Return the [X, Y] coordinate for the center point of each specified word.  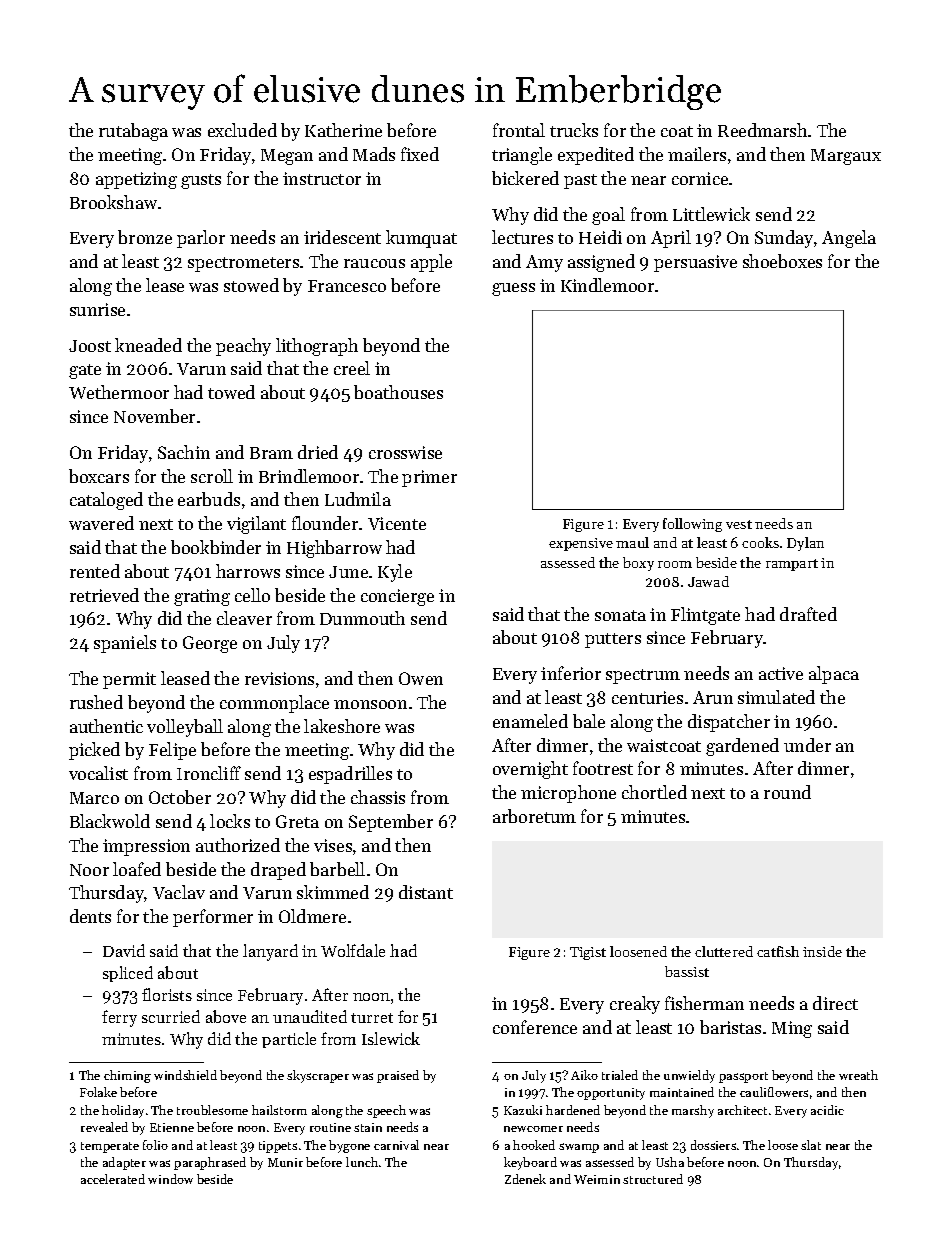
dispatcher [729, 723]
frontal [519, 130]
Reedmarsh [762, 130]
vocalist [98, 773]
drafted [808, 614]
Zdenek [525, 1179]
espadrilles [350, 775]
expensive [581, 544]
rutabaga [133, 132]
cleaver [244, 618]
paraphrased [210, 1163]
